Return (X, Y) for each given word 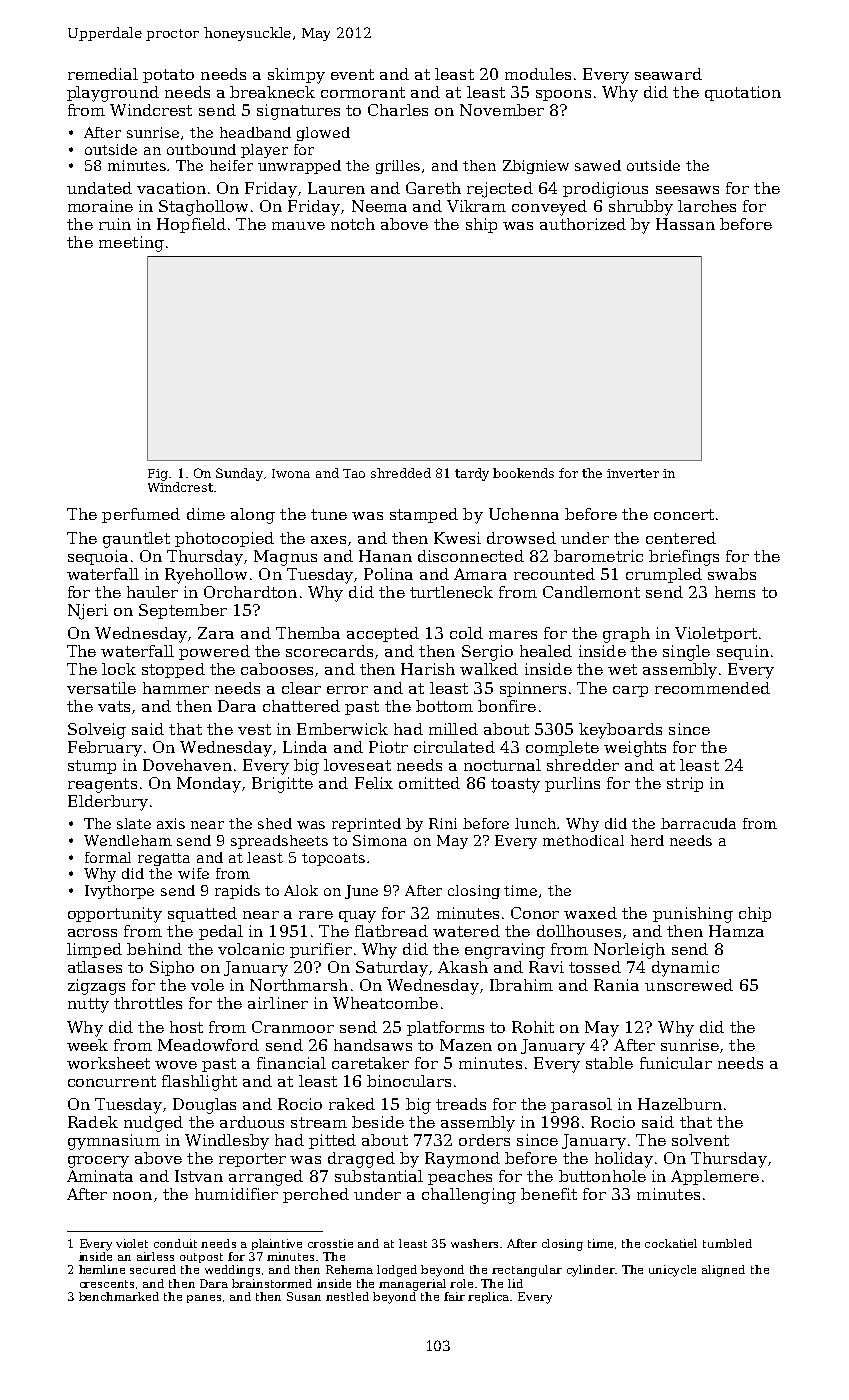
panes (204, 1299)
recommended (712, 688)
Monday (209, 785)
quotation (743, 93)
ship (481, 225)
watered (466, 931)
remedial (103, 74)
